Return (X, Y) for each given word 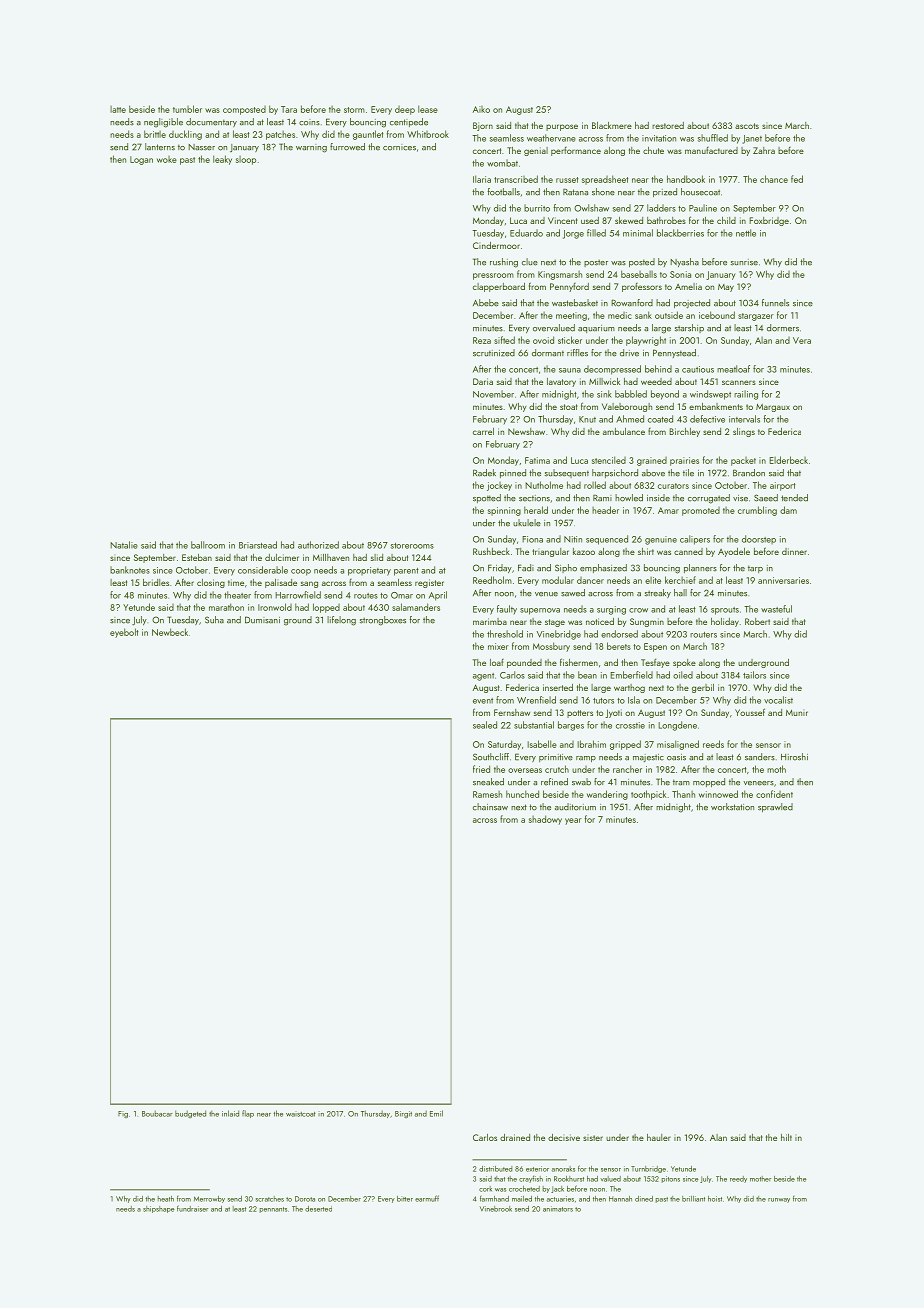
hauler (659, 1137)
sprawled (775, 807)
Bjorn (483, 126)
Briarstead (258, 545)
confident (774, 794)
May (726, 288)
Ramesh (487, 794)
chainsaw (490, 807)
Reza (482, 340)
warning (311, 148)
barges (571, 726)
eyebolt (124, 633)
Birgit (403, 1114)
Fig (123, 1114)
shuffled (713, 138)
